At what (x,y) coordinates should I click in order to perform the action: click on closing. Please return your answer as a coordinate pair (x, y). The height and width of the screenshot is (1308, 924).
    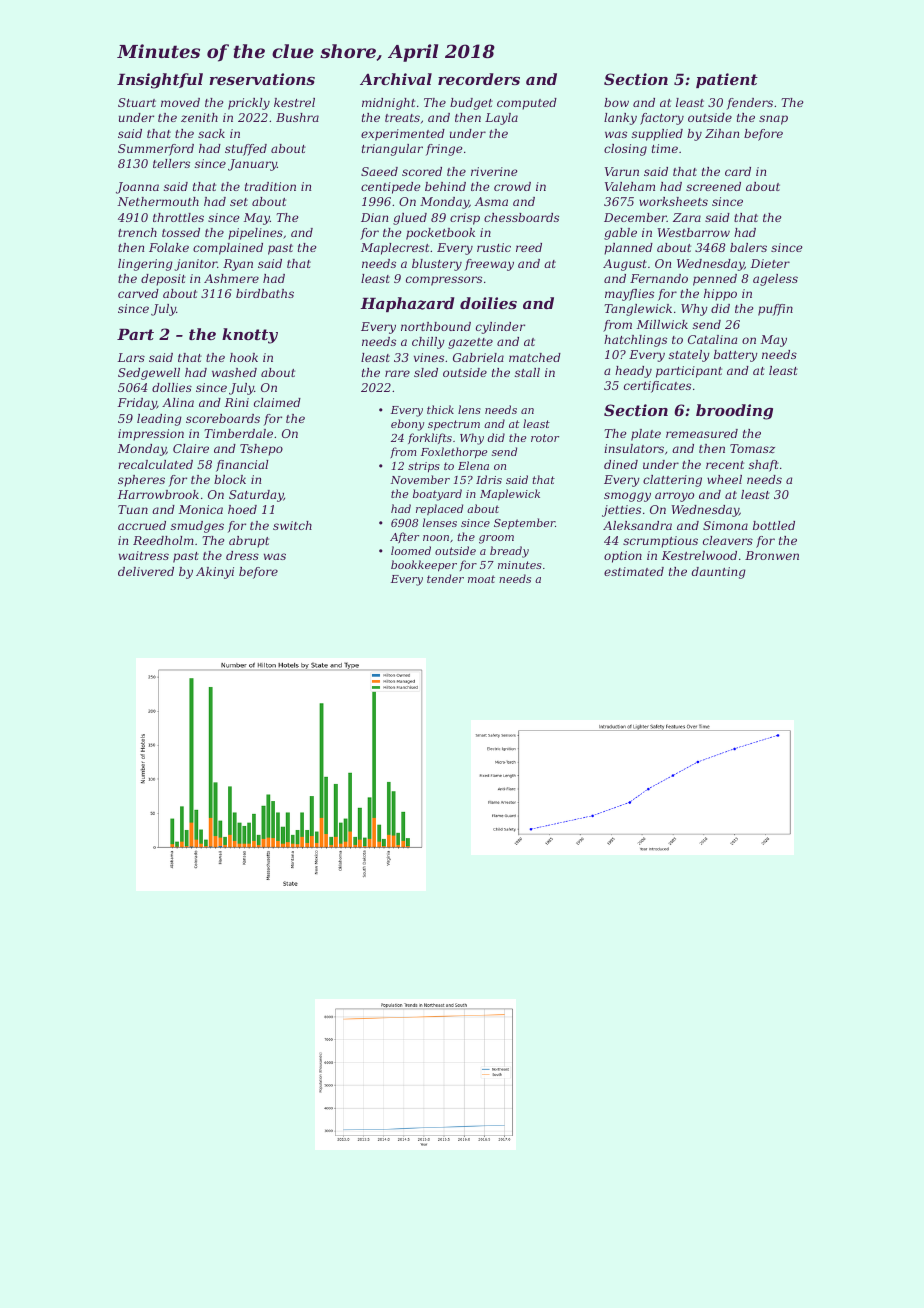
    Looking at the image, I should click on (625, 150).
